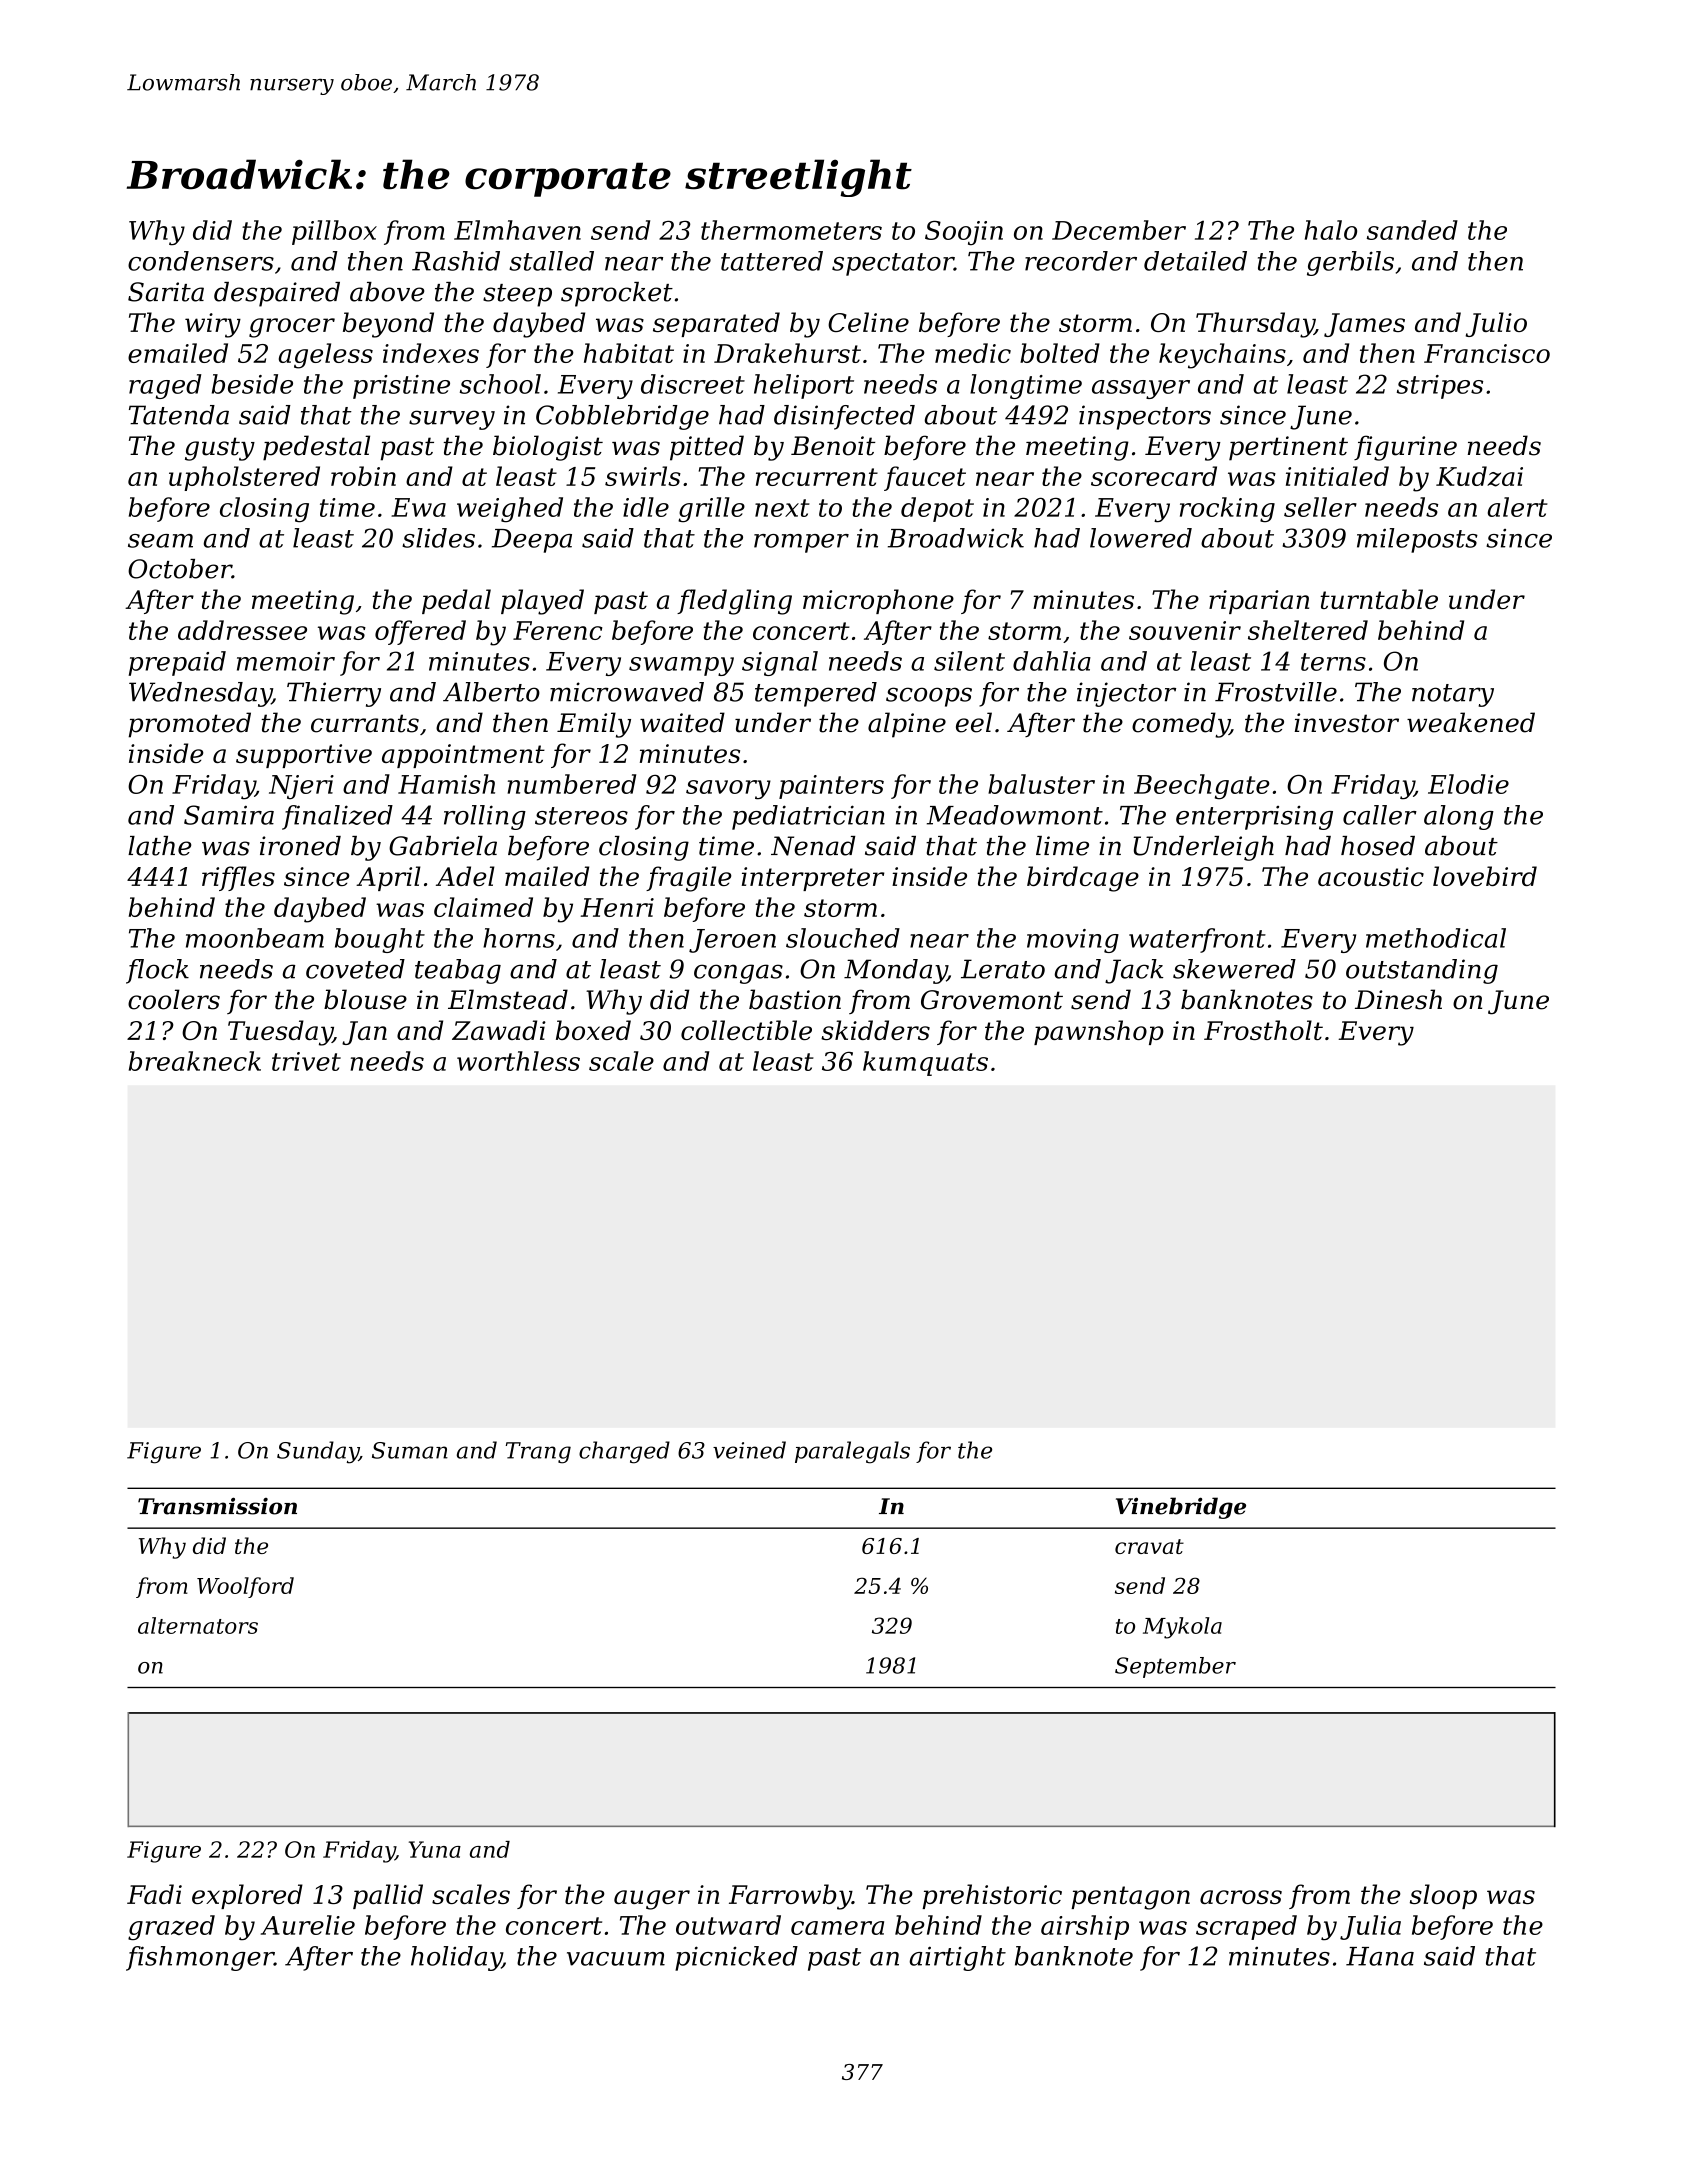  What do you see at coordinates (790, 1897) in the page?
I see `Farrowby` at bounding box center [790, 1897].
